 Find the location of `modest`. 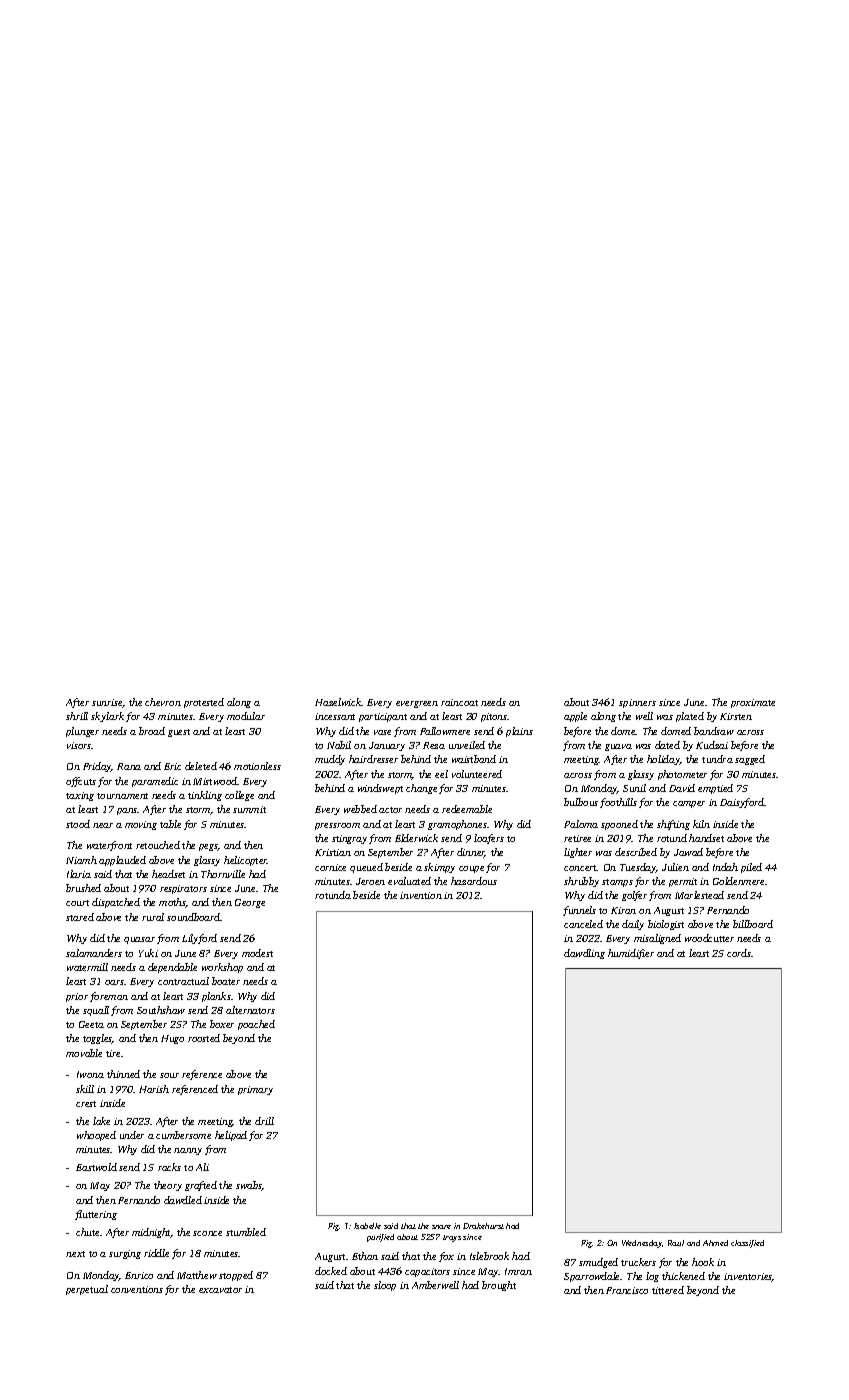

modest is located at coordinates (257, 953).
